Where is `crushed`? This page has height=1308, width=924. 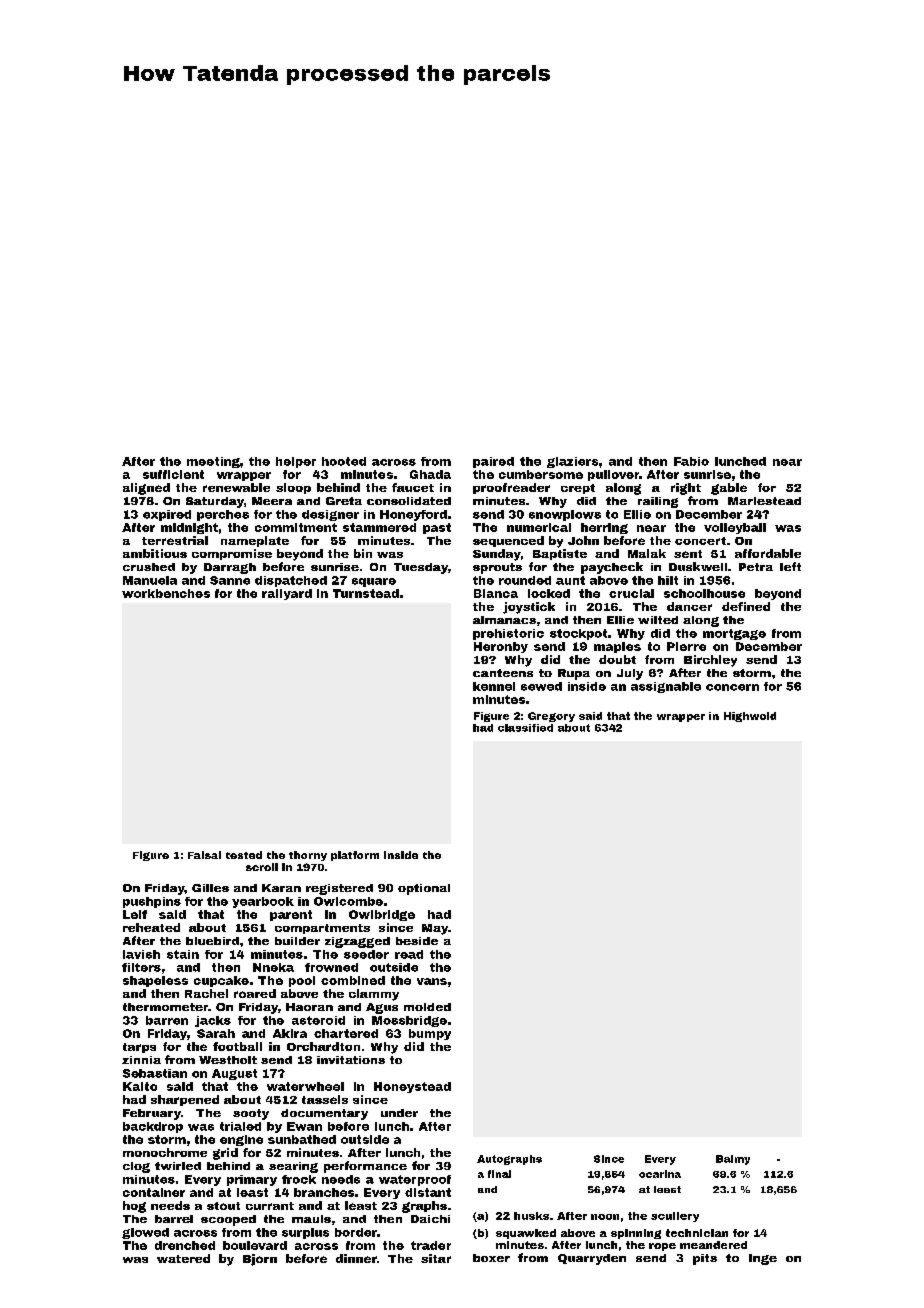 crushed is located at coordinates (149, 567).
